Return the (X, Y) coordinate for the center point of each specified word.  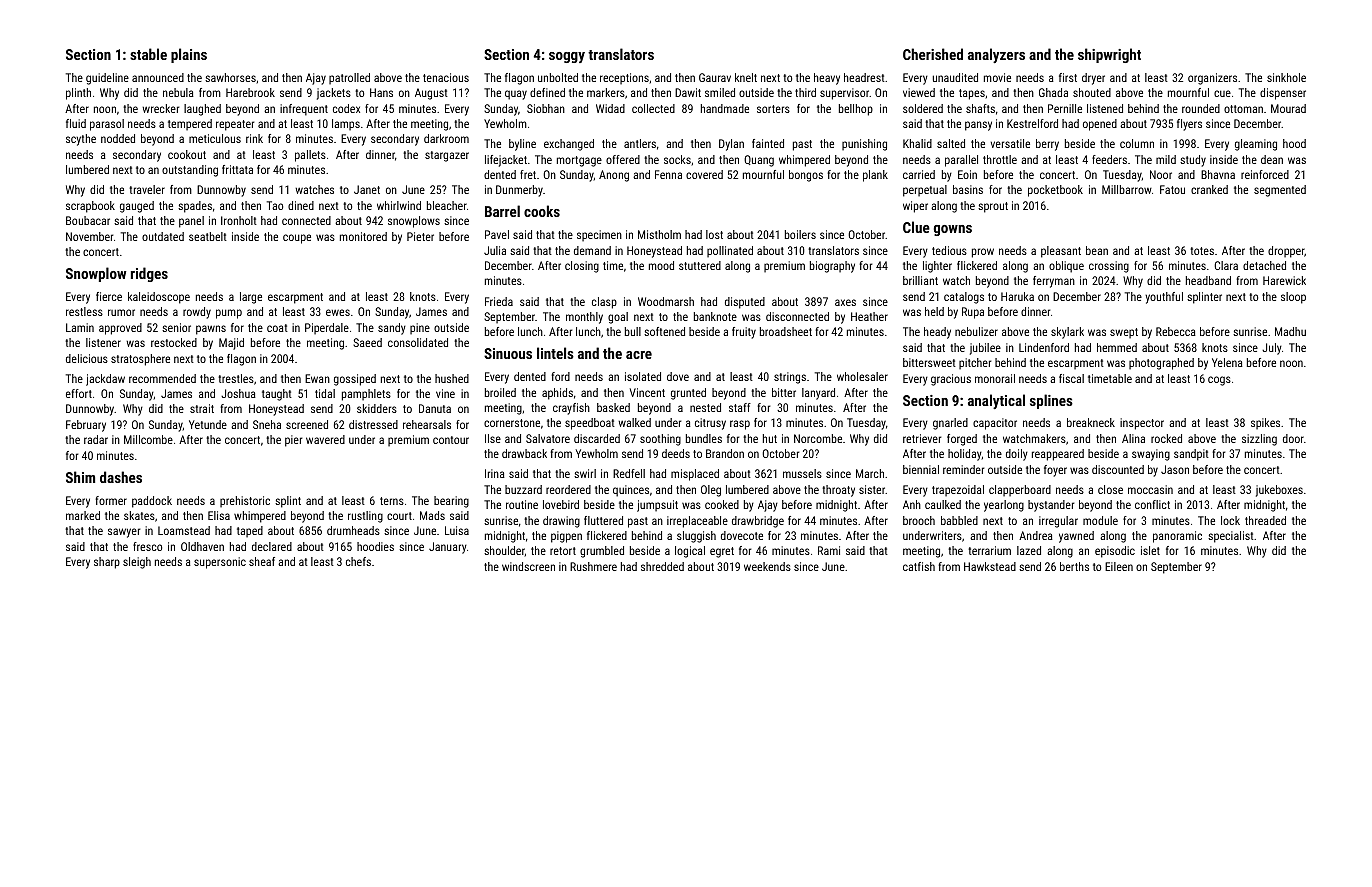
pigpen (566, 537)
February (86, 426)
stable (148, 54)
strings (790, 378)
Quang (759, 161)
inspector (1142, 424)
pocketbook (1055, 191)
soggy (567, 57)
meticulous (215, 138)
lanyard (818, 394)
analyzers (996, 55)
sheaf (262, 561)
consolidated (418, 342)
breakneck (1091, 422)
